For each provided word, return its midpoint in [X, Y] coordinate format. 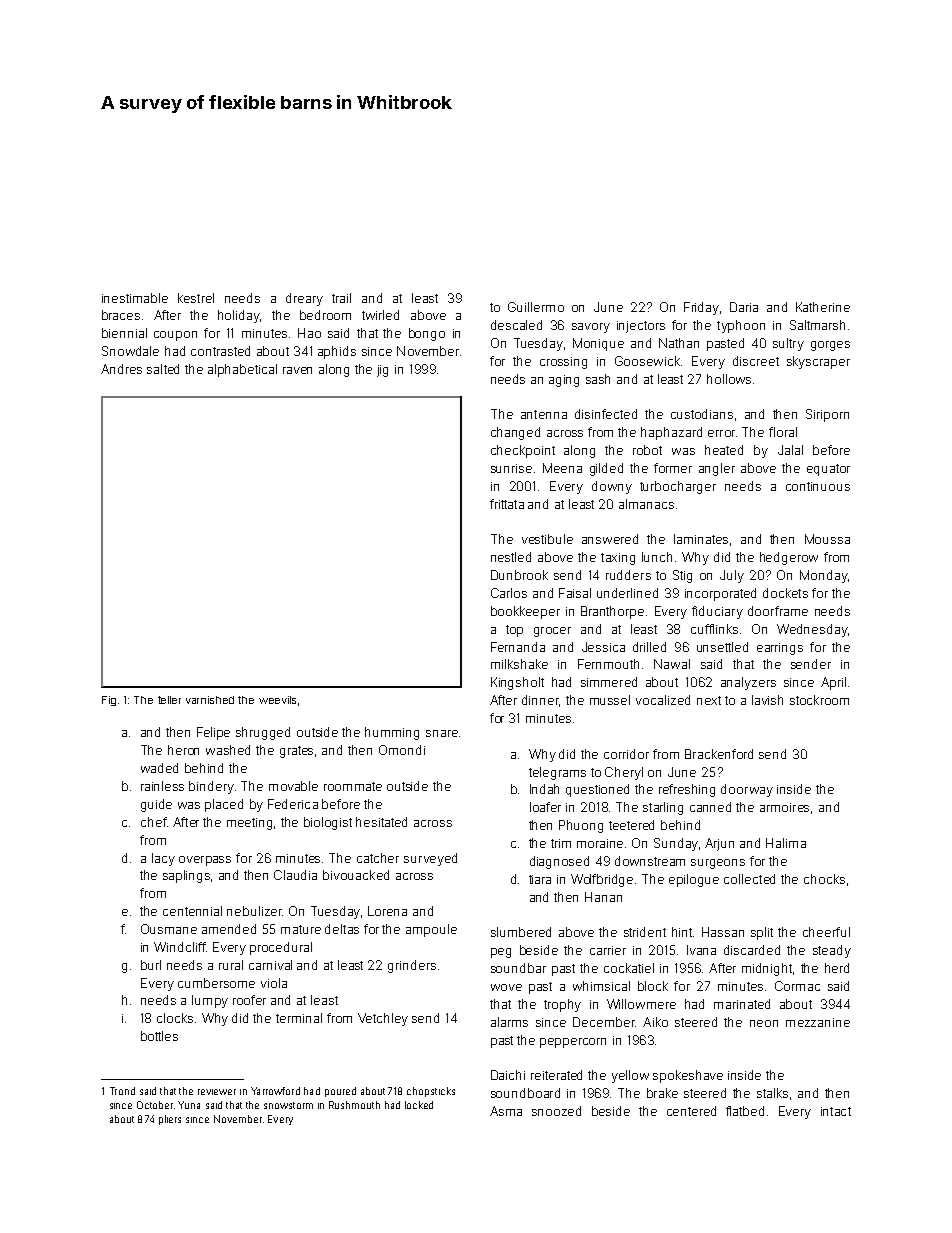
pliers [170, 1120]
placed [224, 805]
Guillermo [536, 307]
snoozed [556, 1111]
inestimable [135, 298]
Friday [701, 308]
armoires [784, 807]
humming [392, 733]
